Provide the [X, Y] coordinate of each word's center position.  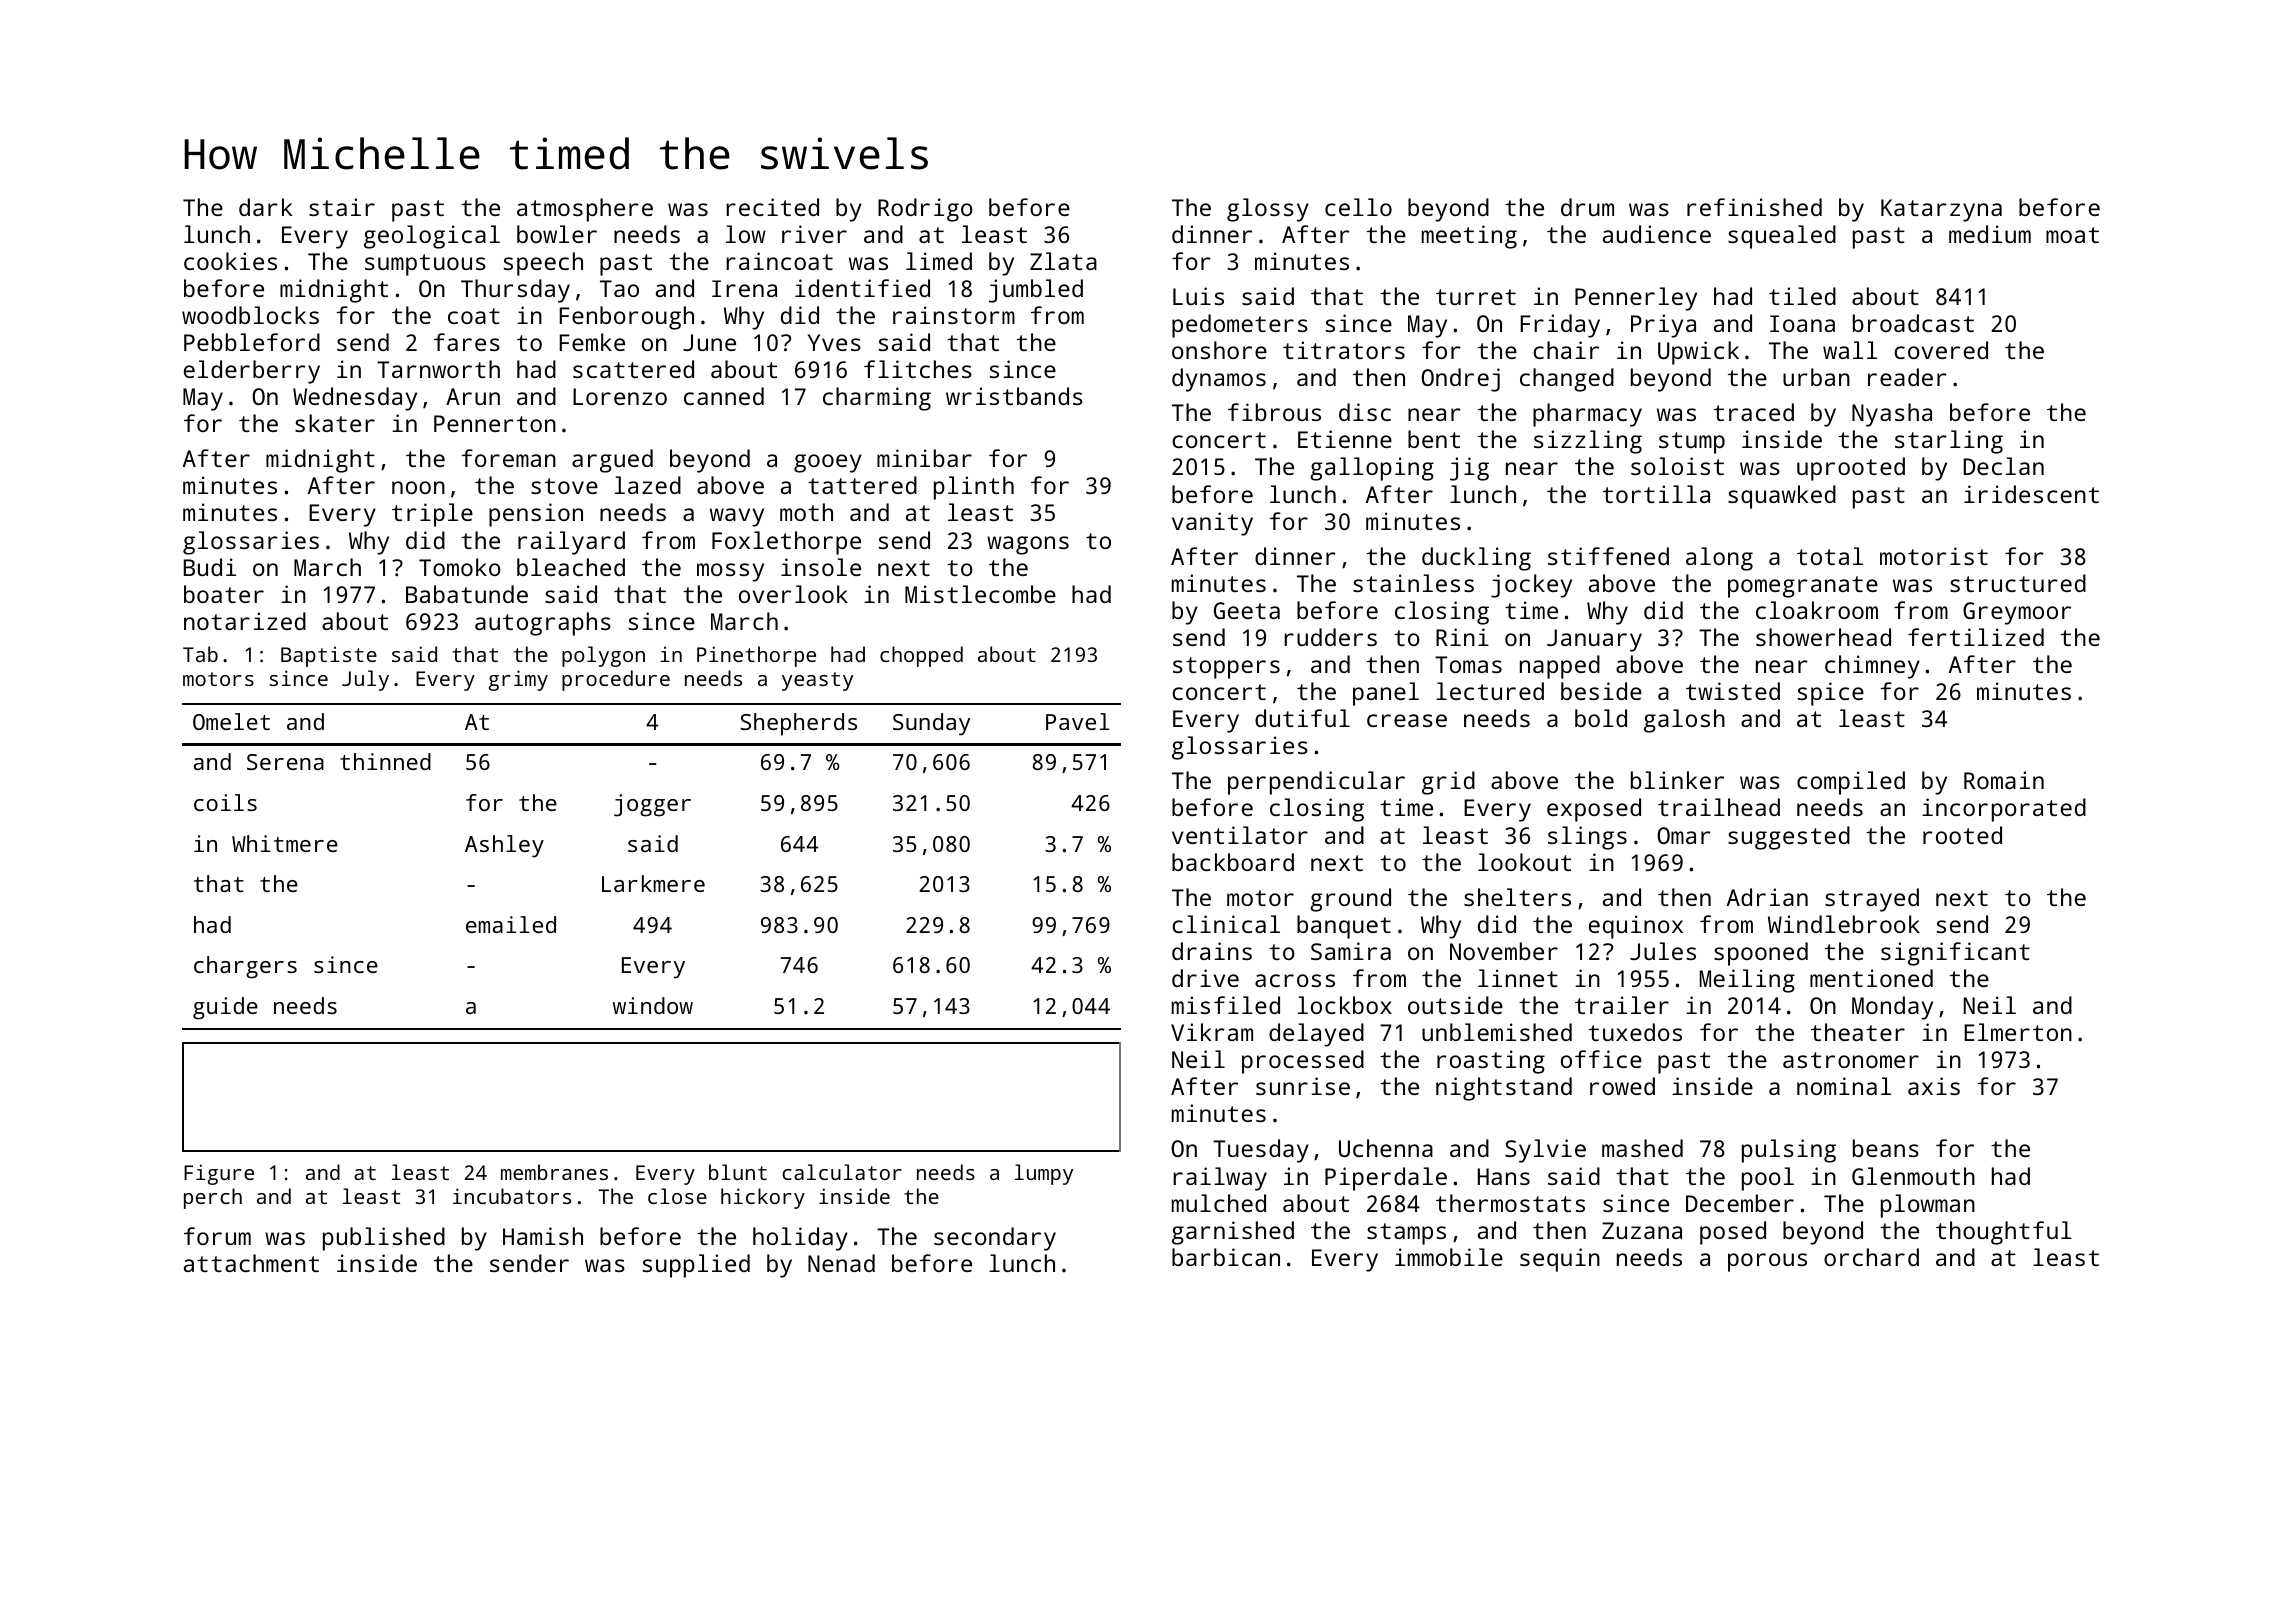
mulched [1219, 1203]
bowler [557, 234]
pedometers [1240, 326]
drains [1212, 951]
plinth [974, 488]
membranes [554, 1172]
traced [1754, 412]
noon [418, 487]
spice [1831, 694]
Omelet [231, 721]
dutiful [1302, 718]
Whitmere [285, 843]
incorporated [2004, 810]
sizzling [1588, 442]
